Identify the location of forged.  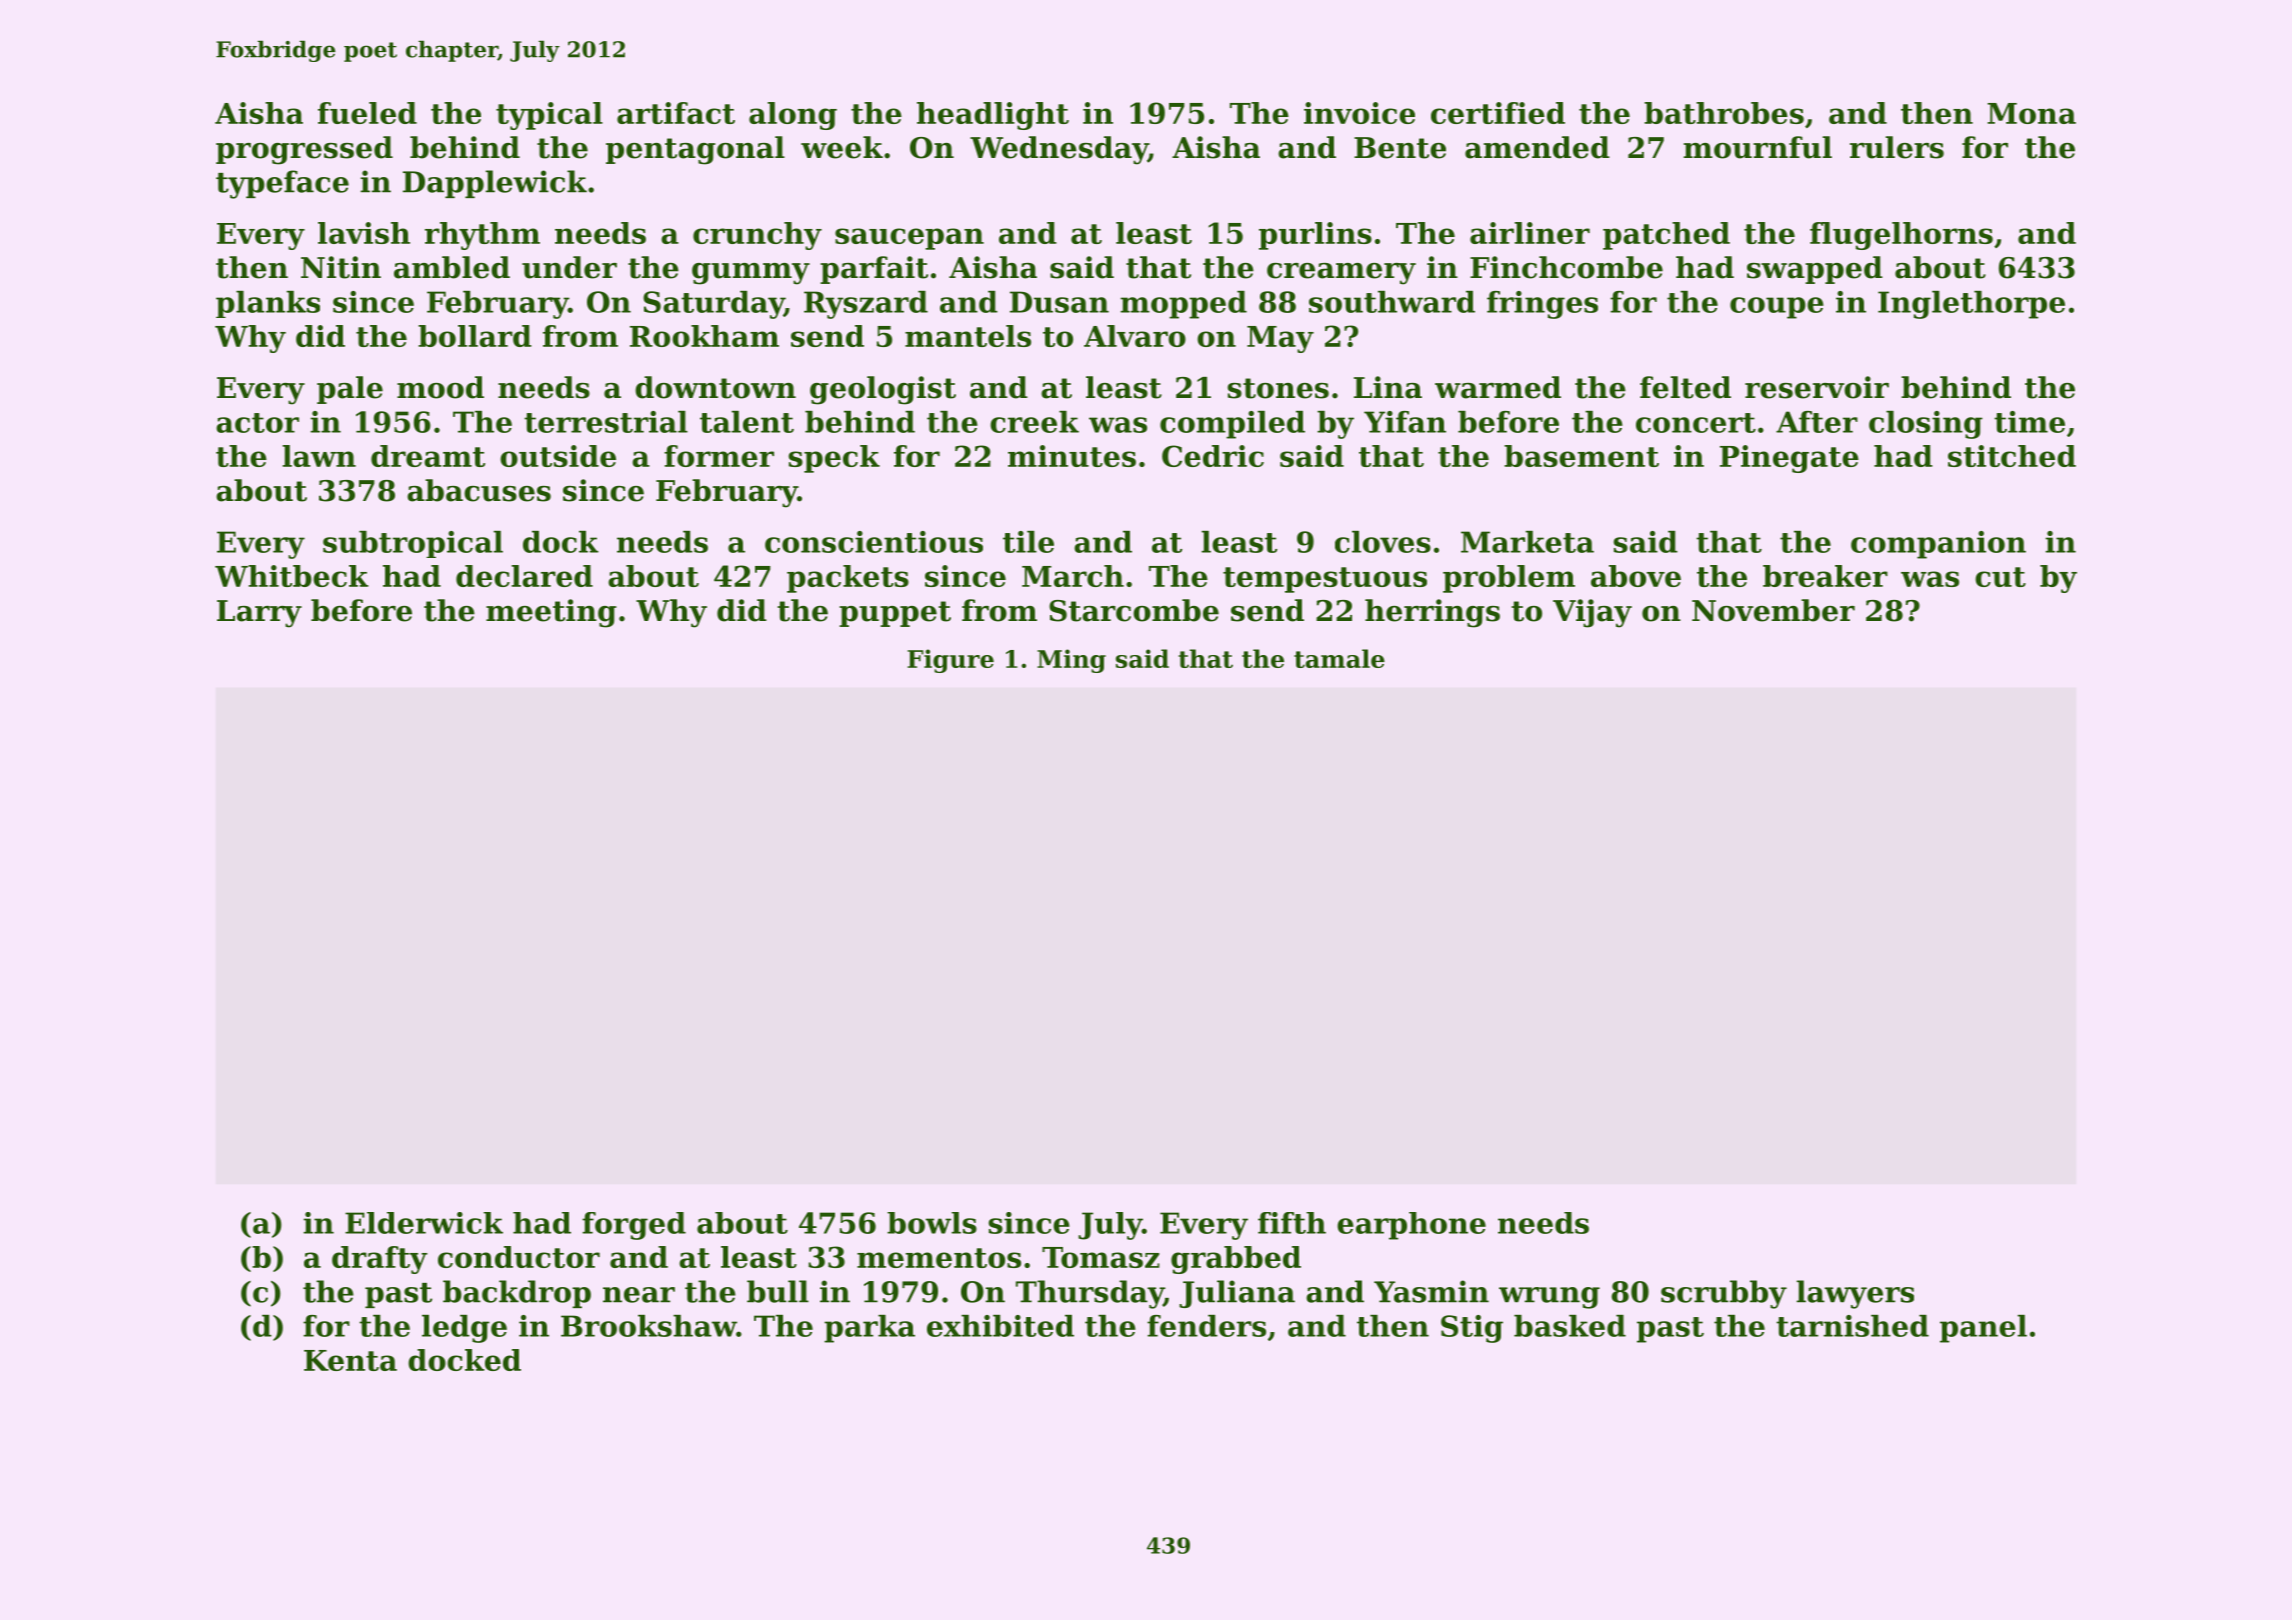
(634, 1226).
